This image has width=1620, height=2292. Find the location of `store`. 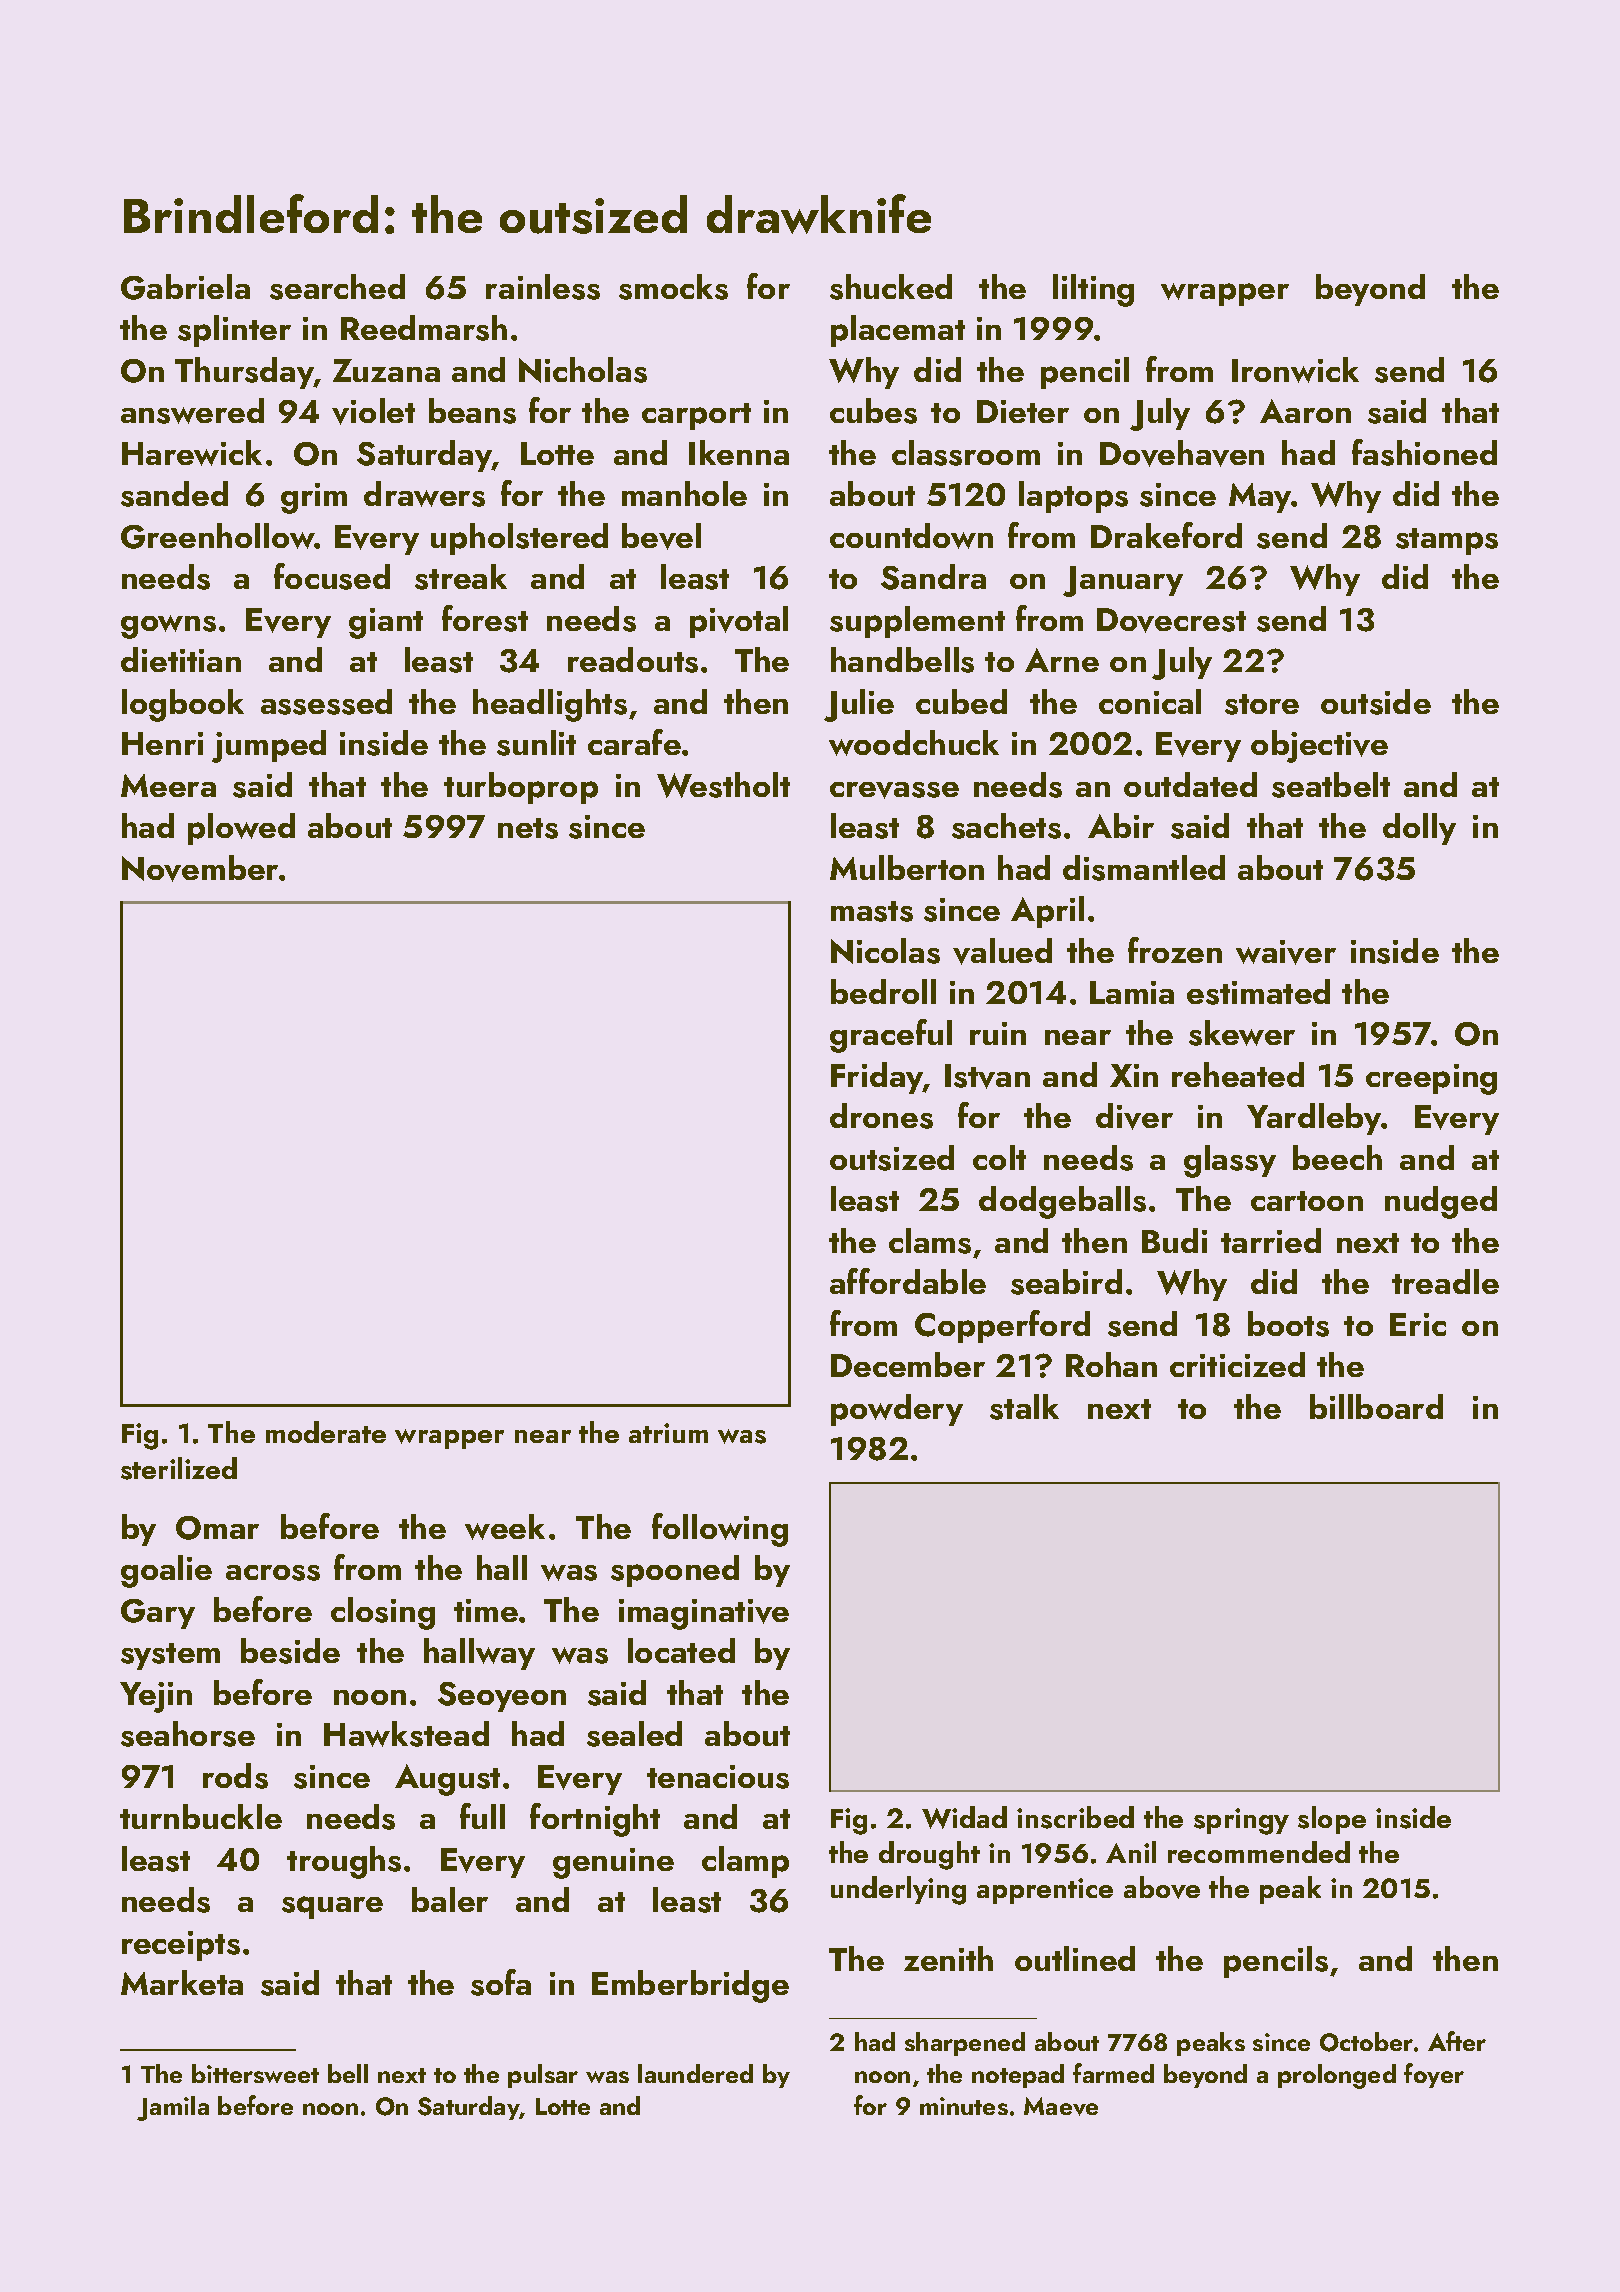

store is located at coordinates (1262, 704).
